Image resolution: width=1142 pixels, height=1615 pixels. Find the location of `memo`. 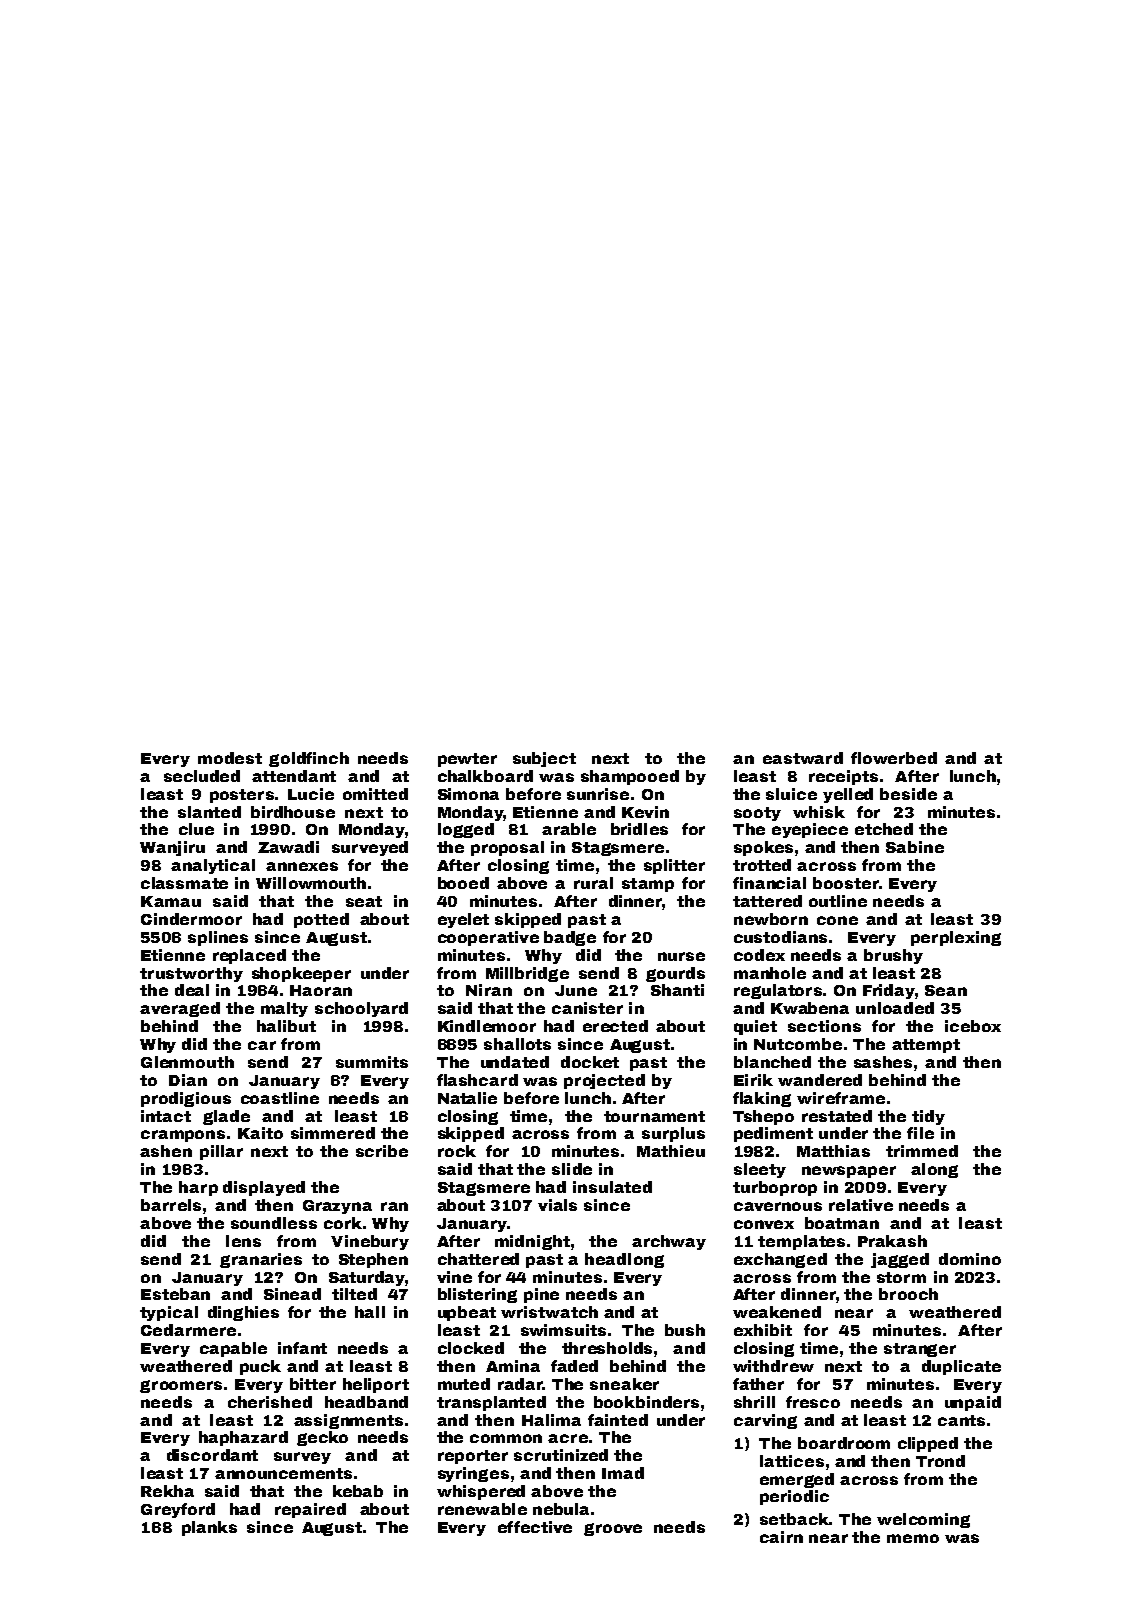

memo is located at coordinates (913, 1538).
